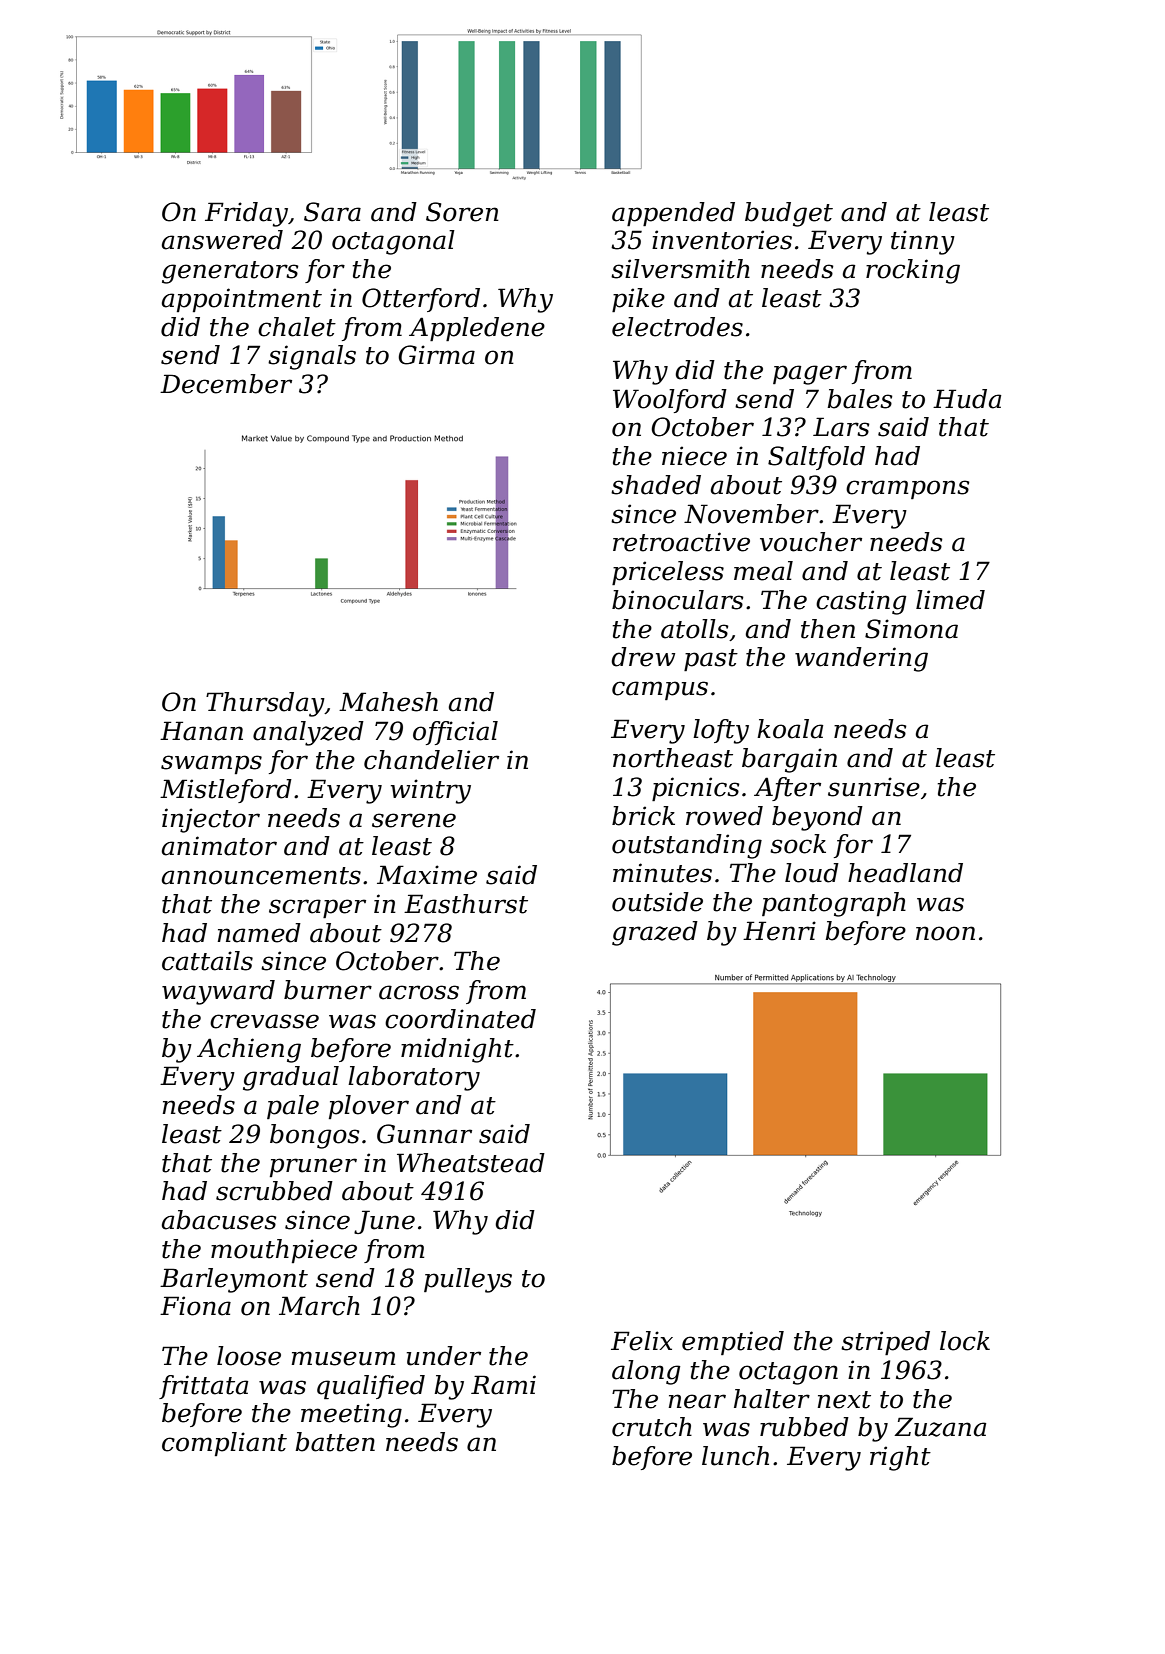  I want to click on Hanan, so click(201, 731).
